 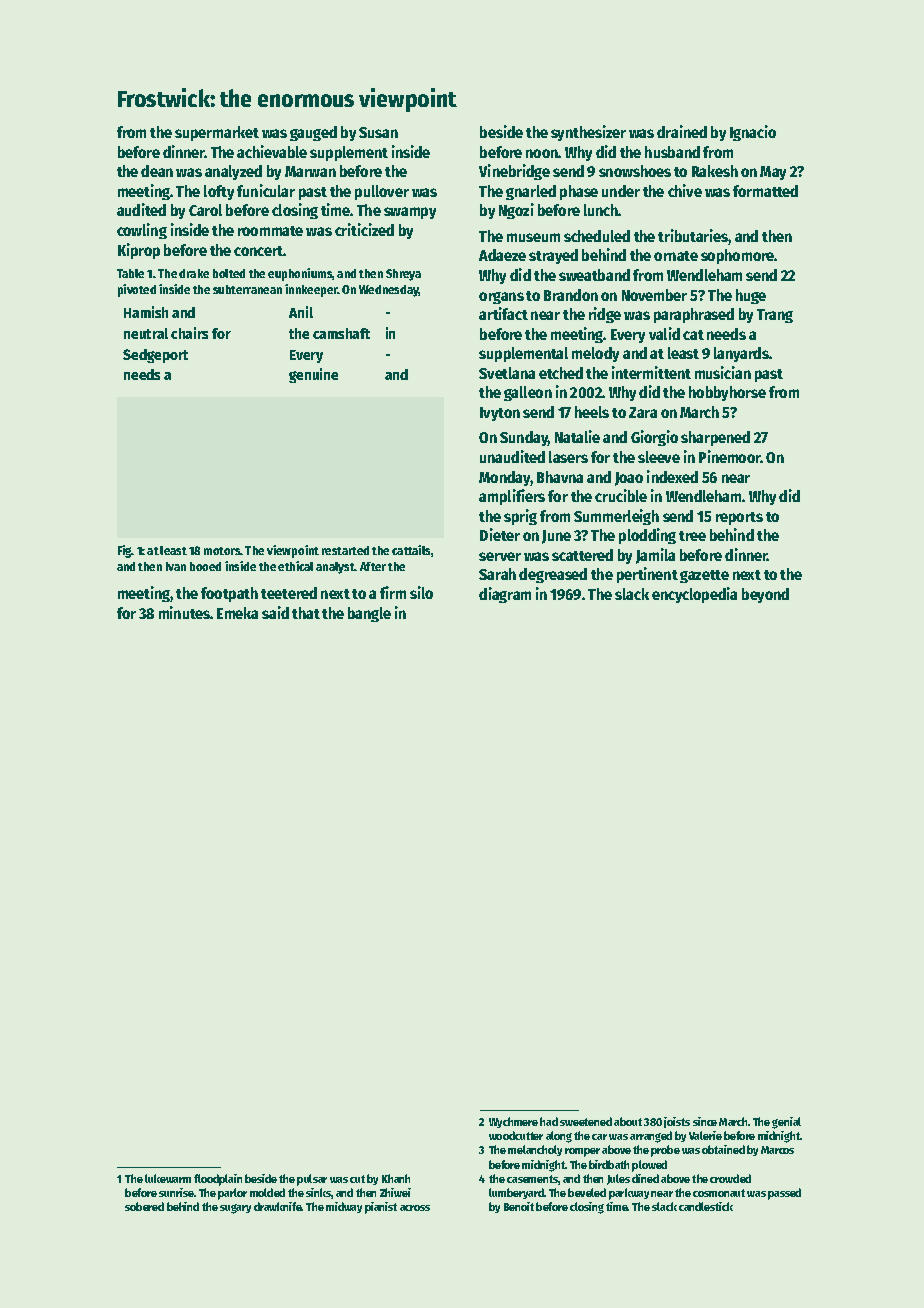 What do you see at coordinates (682, 131) in the screenshot?
I see `drained` at bounding box center [682, 131].
